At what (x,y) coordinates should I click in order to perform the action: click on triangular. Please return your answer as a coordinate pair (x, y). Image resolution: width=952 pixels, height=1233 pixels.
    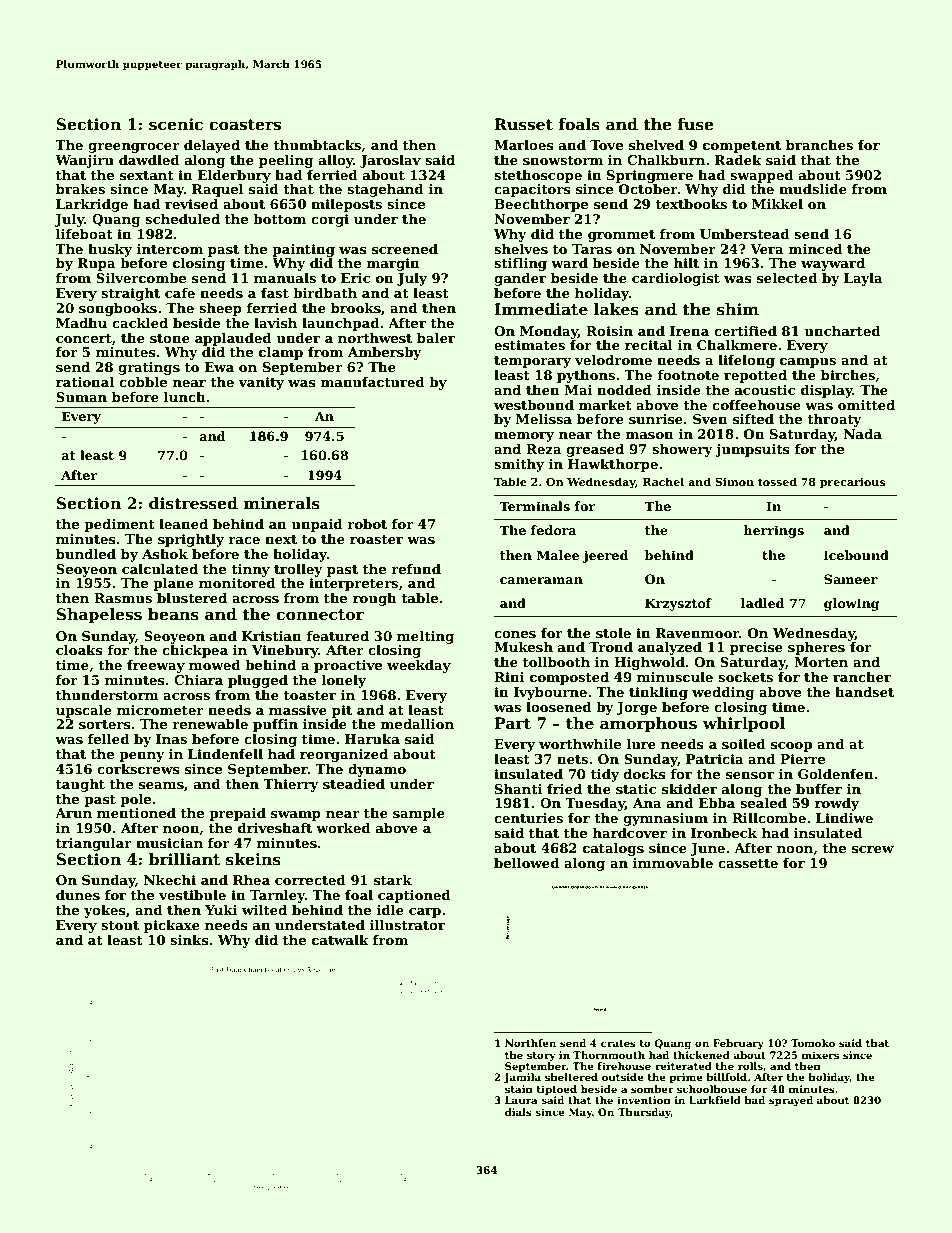
    Looking at the image, I should click on (94, 844).
